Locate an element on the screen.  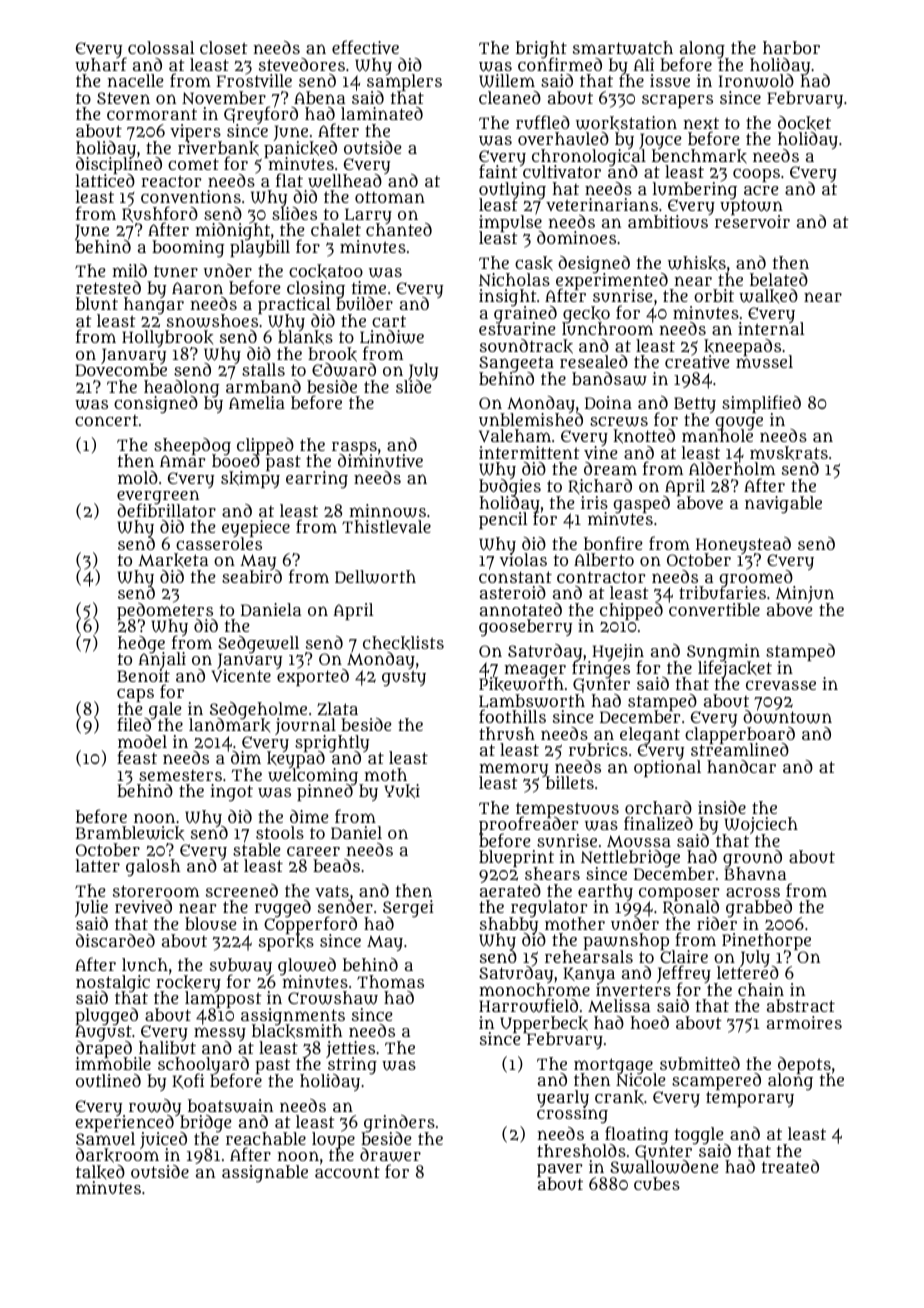
bright is located at coordinates (541, 50).
